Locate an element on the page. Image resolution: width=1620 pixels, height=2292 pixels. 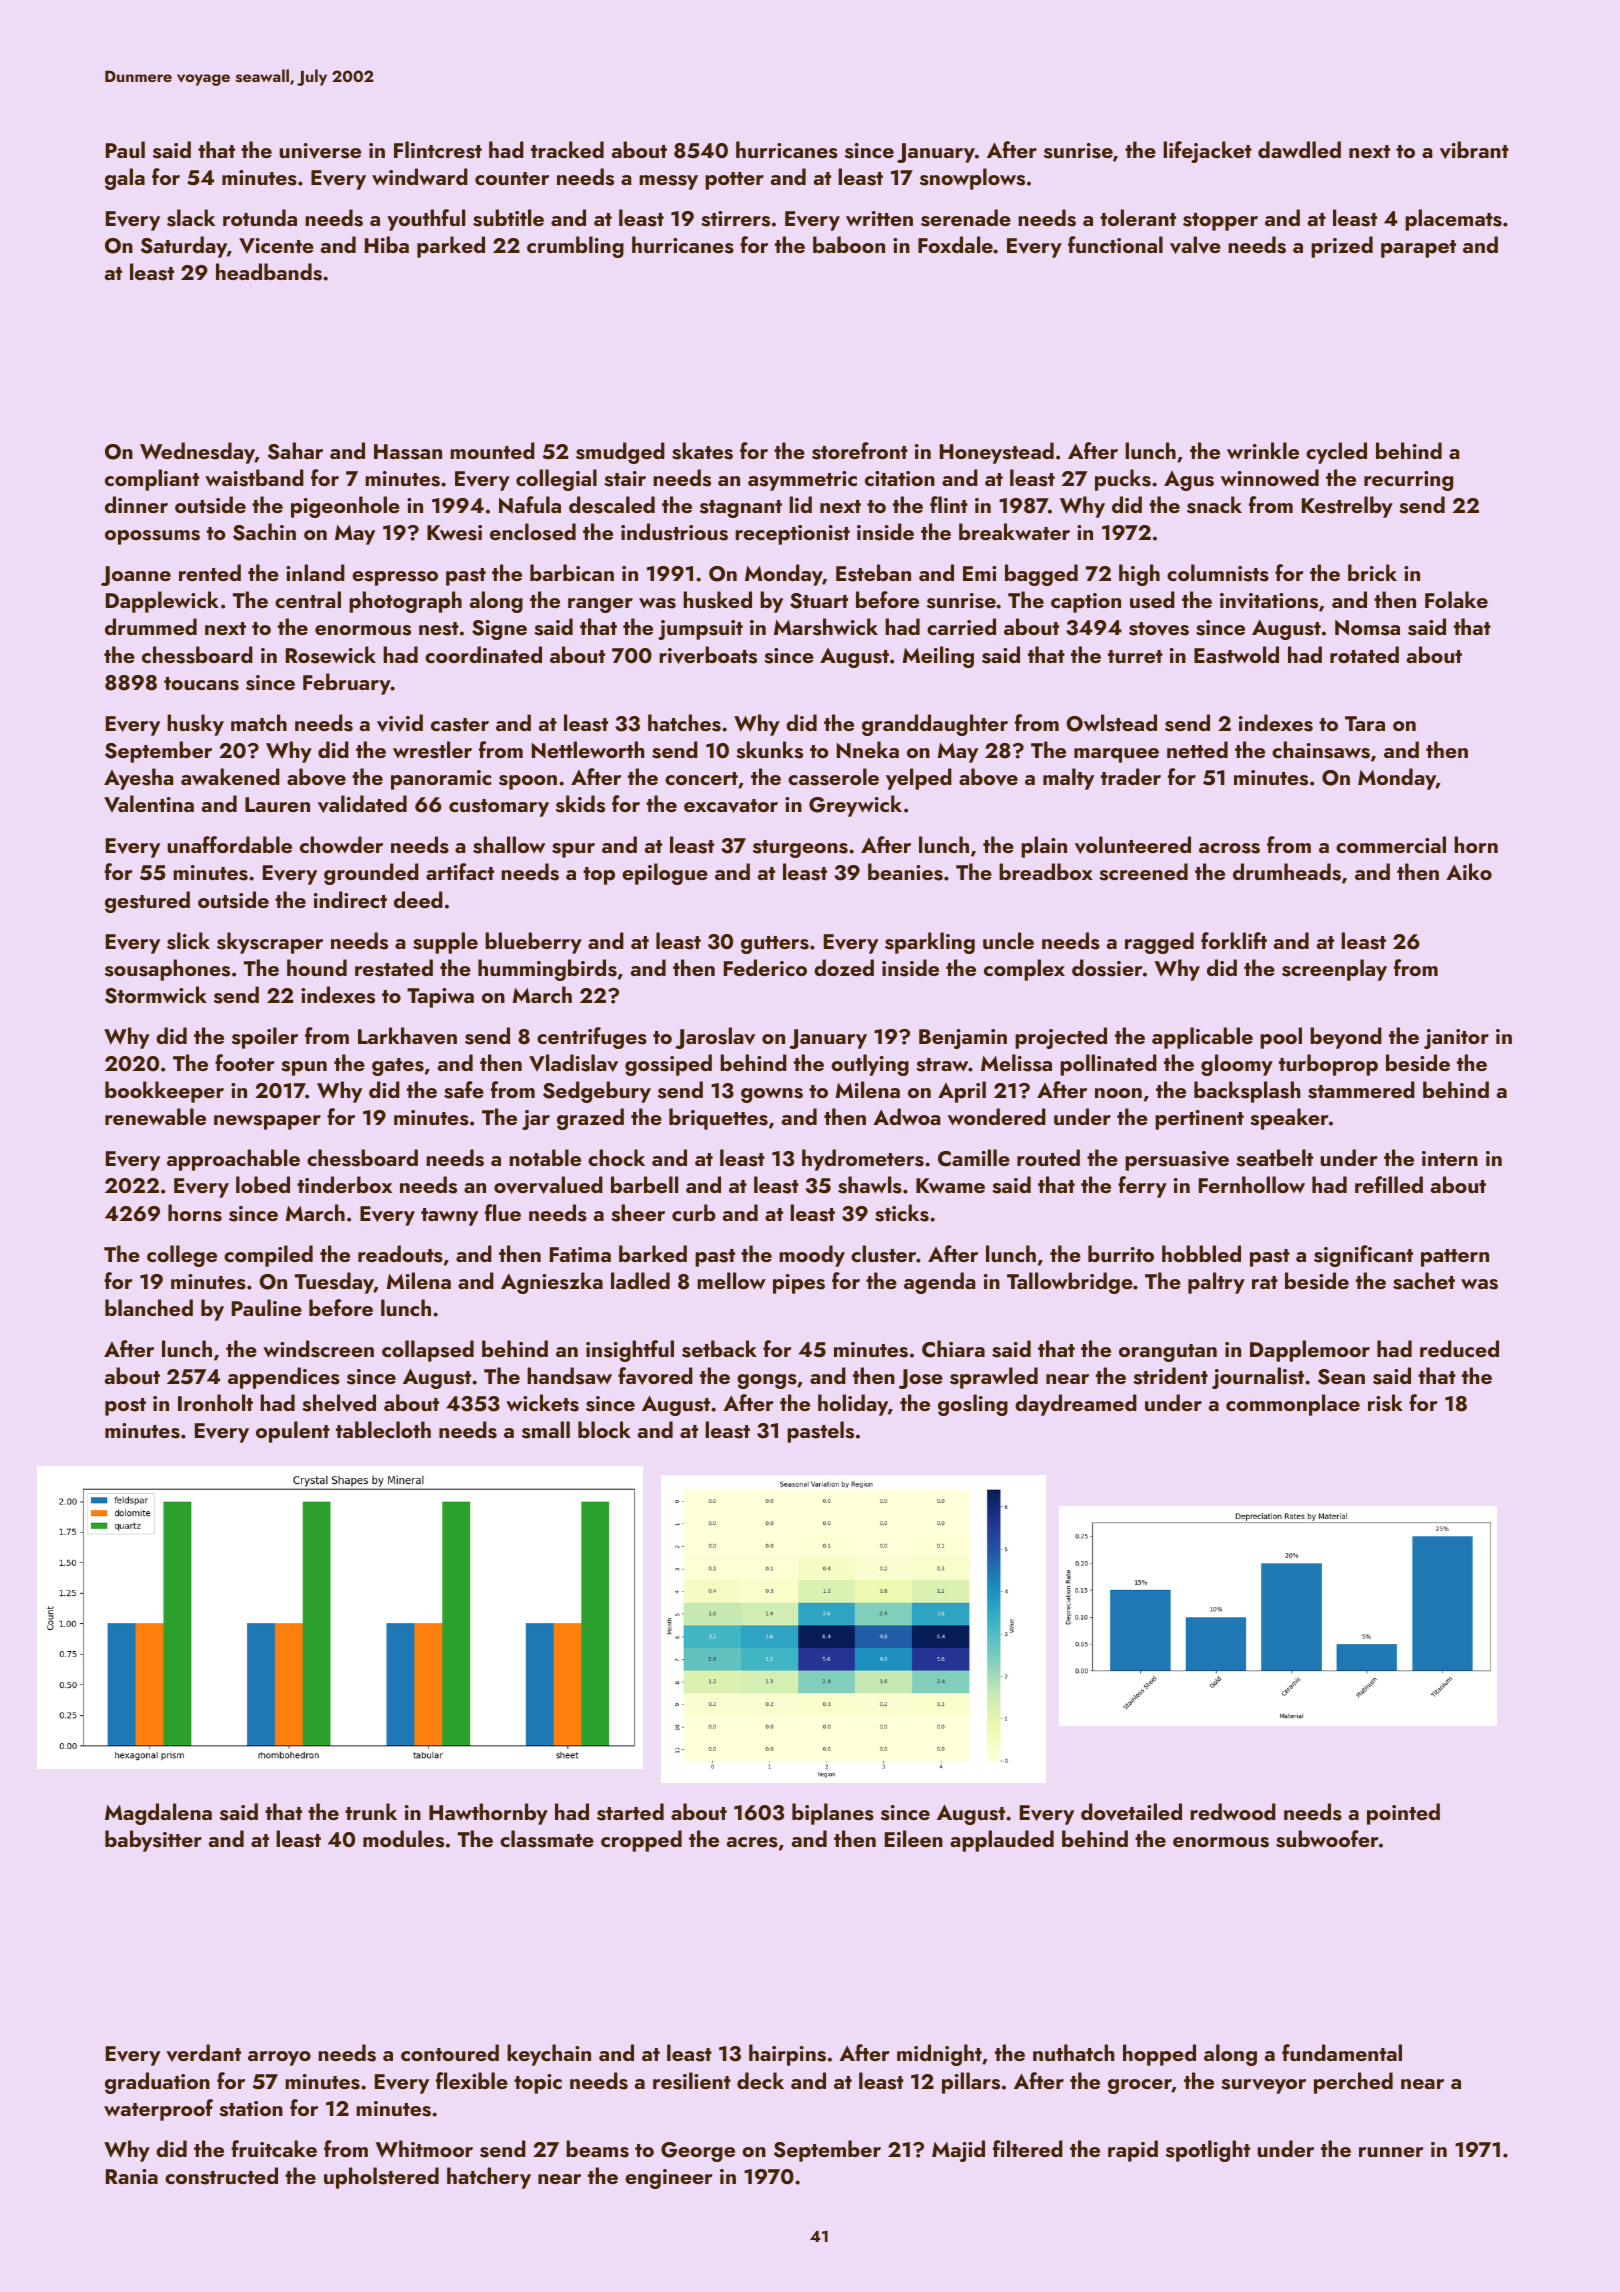
Aiko is located at coordinates (1469, 871).
